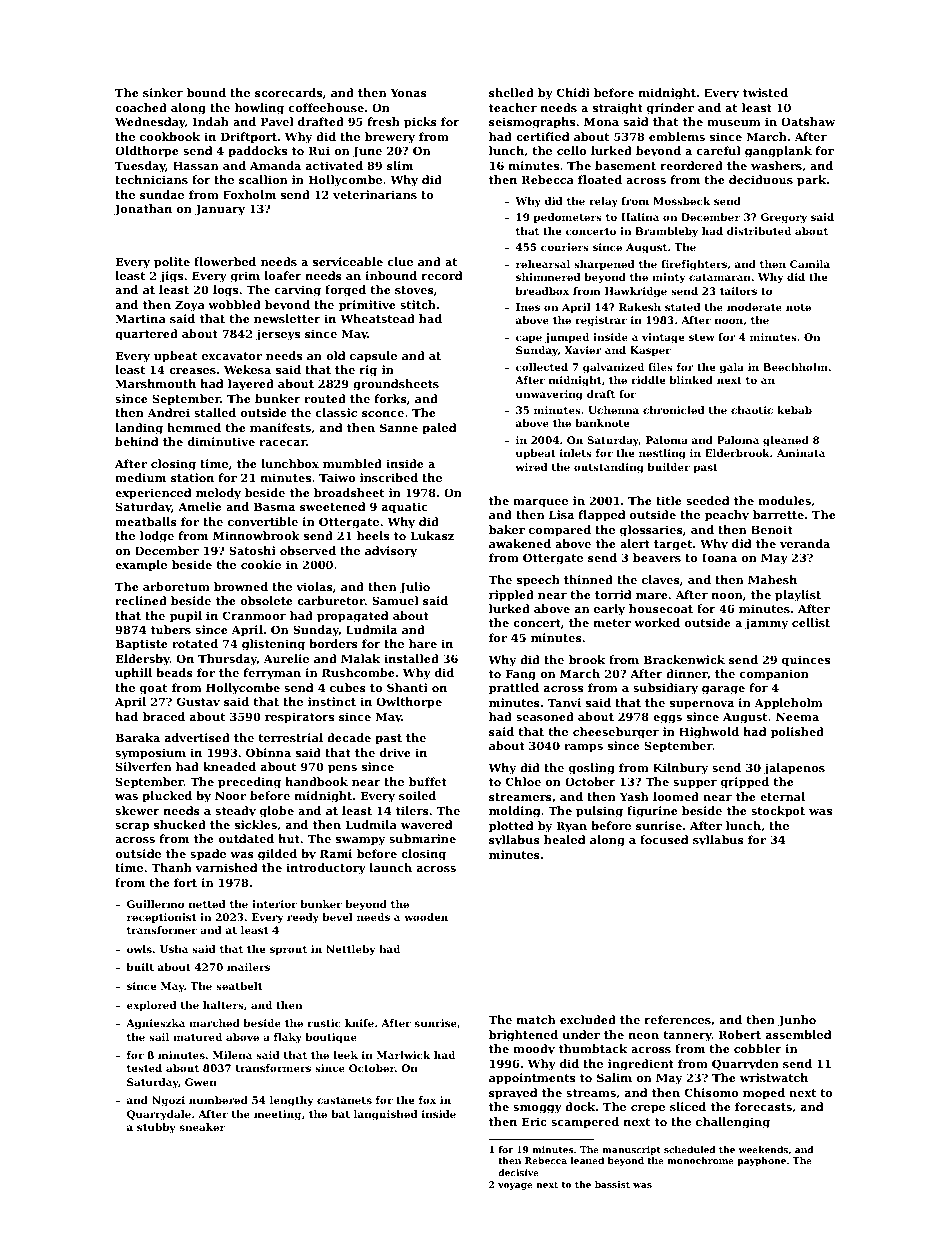 This screenshot has height=1233, width=952. Describe the element at coordinates (163, 92) in the screenshot. I see `sinker` at that location.
